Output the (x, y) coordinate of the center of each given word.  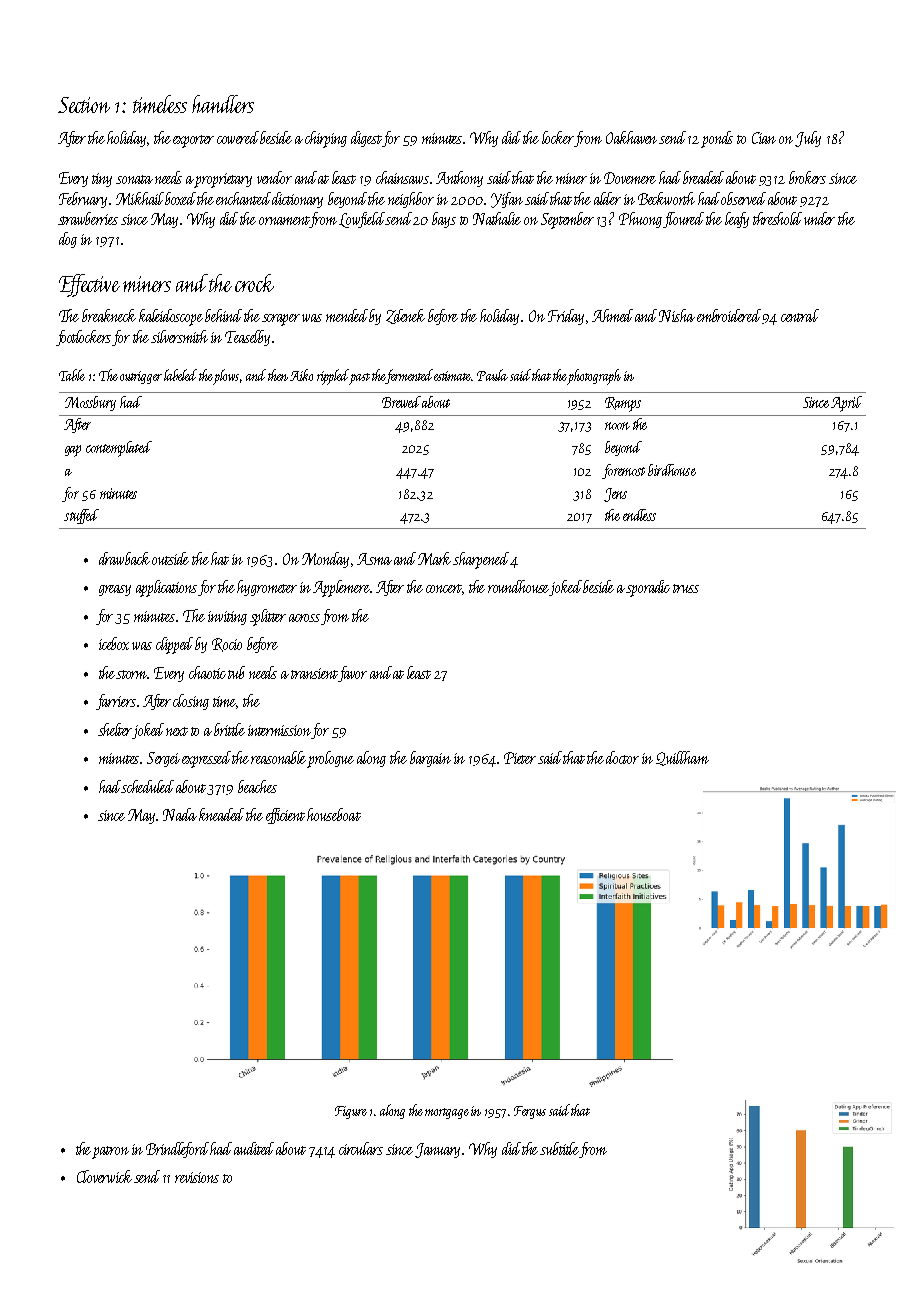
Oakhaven (633, 137)
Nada (180, 814)
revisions (197, 1177)
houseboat (334, 814)
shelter (115, 729)
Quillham (682, 758)
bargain (430, 759)
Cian (764, 138)
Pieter (520, 758)
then (278, 375)
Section (84, 105)
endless (639, 515)
